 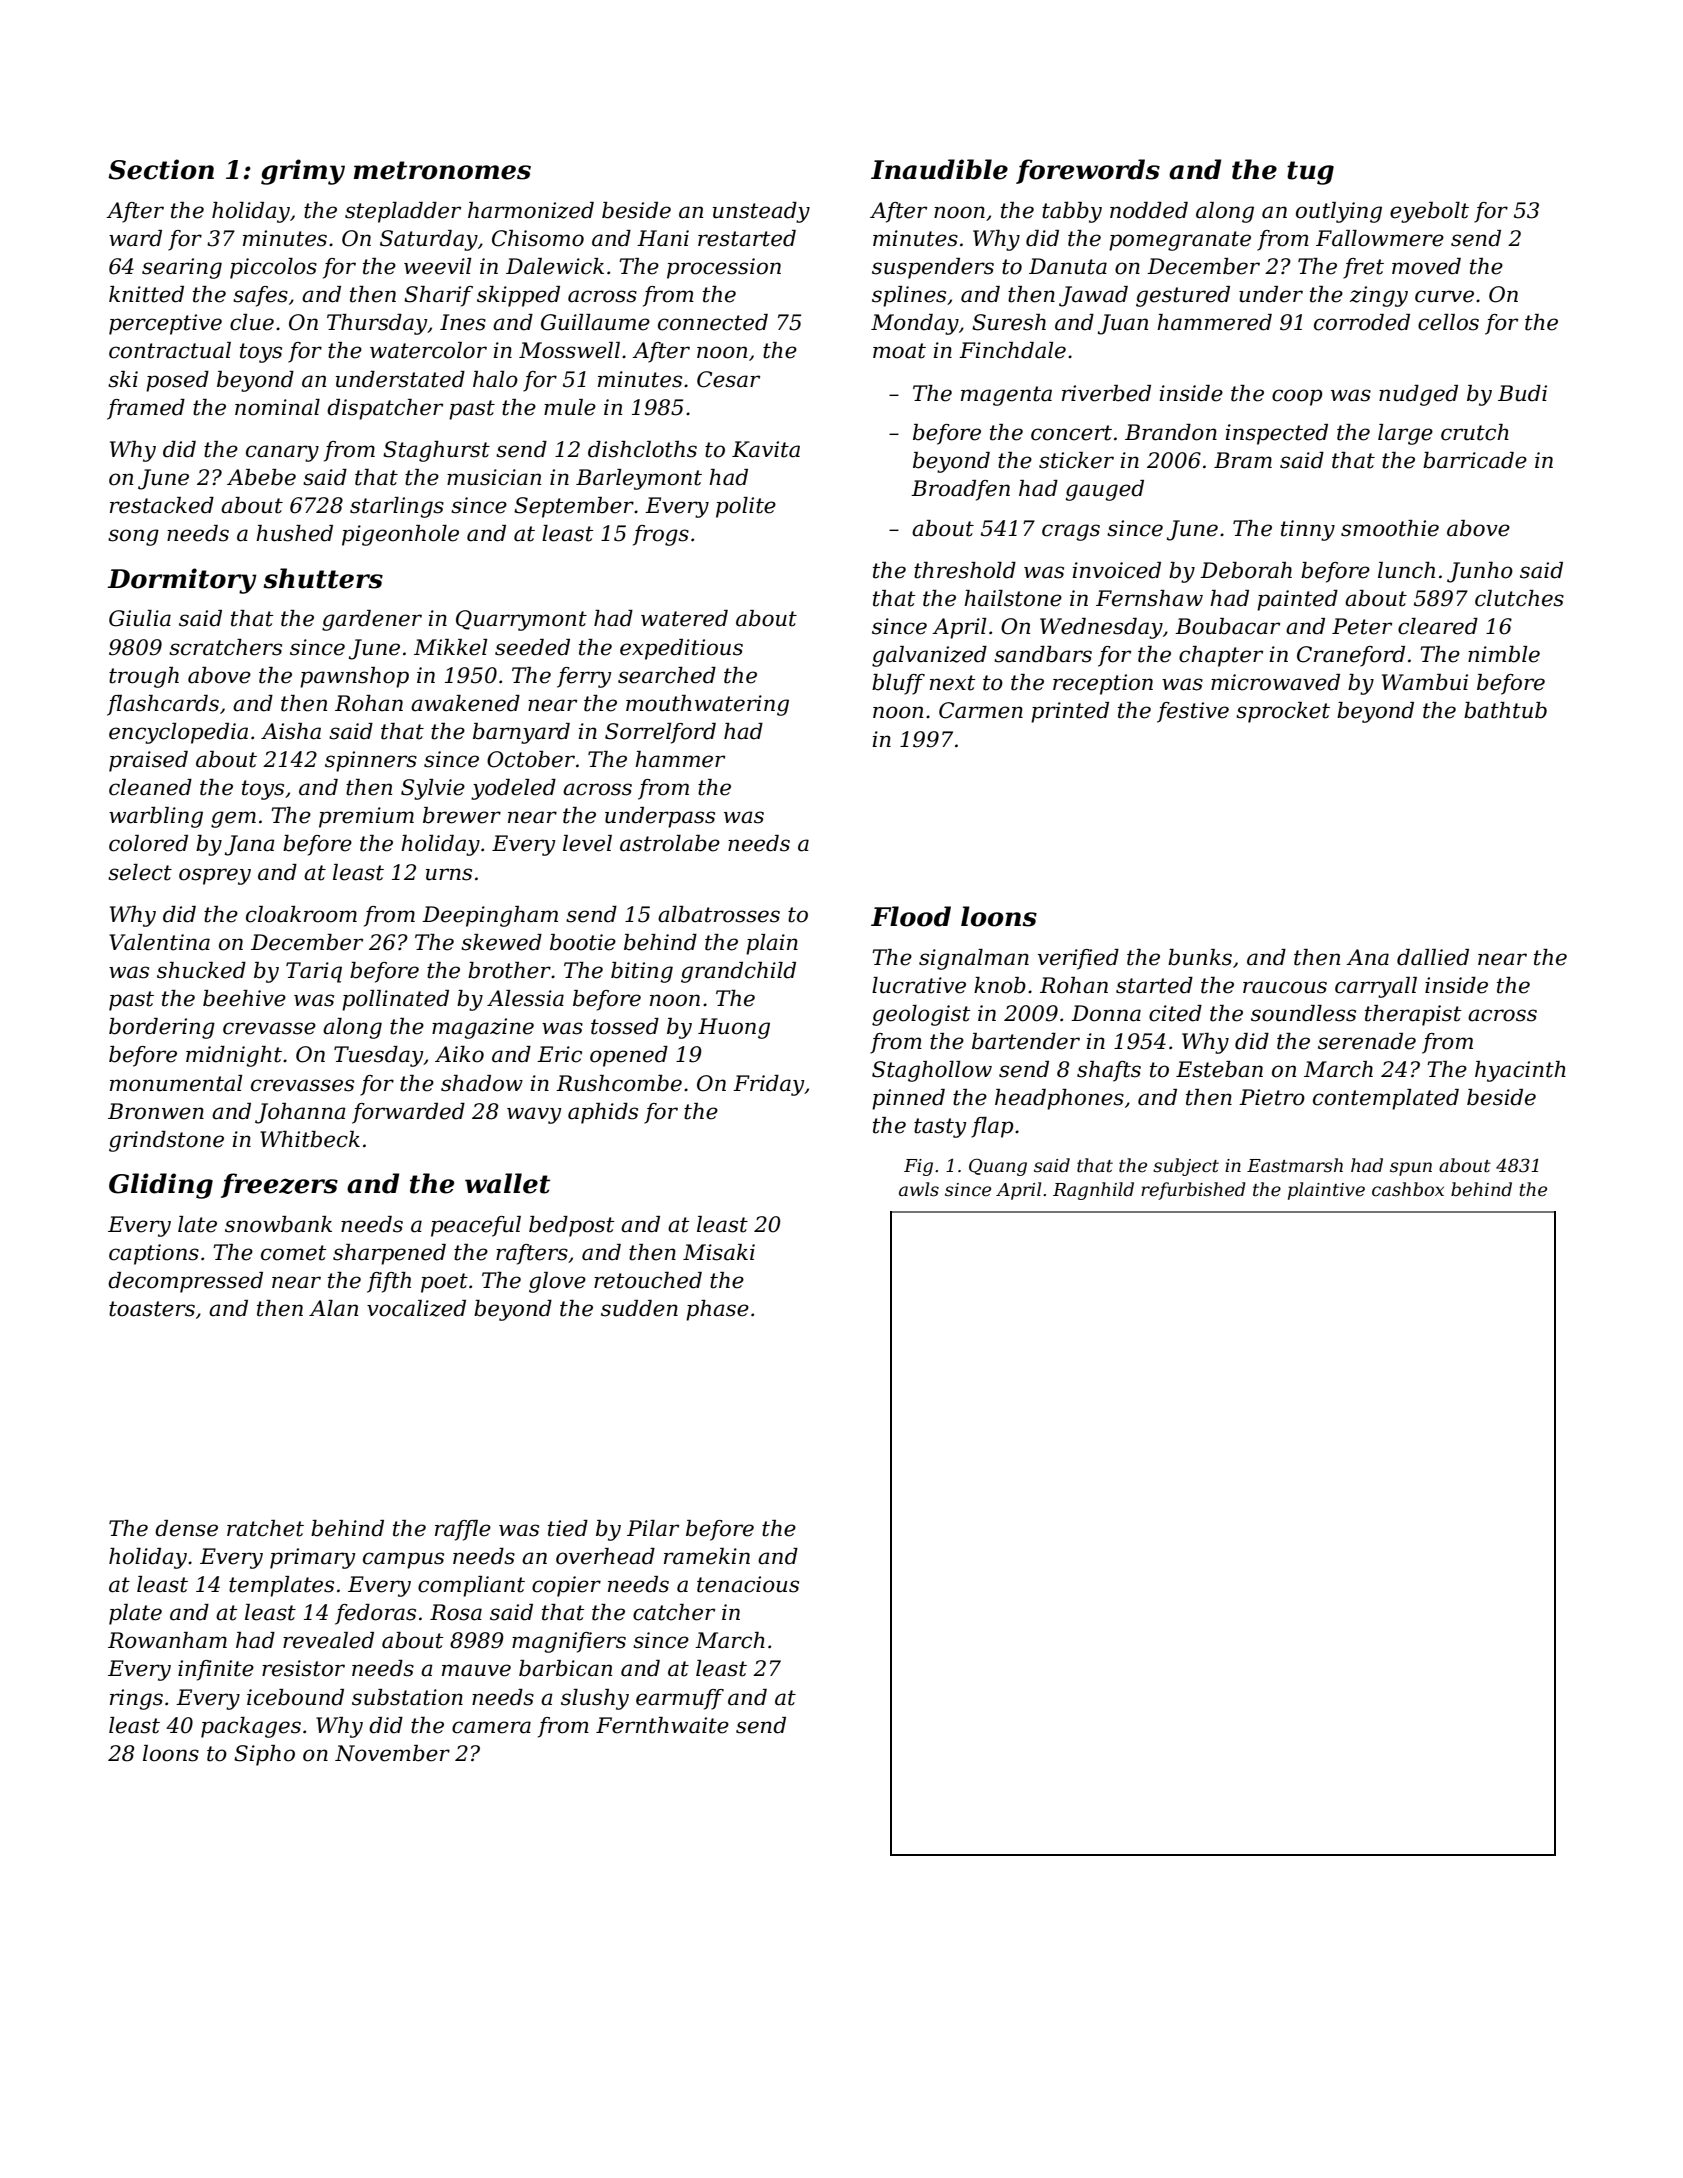 I want to click on toasters, so click(x=152, y=1309).
